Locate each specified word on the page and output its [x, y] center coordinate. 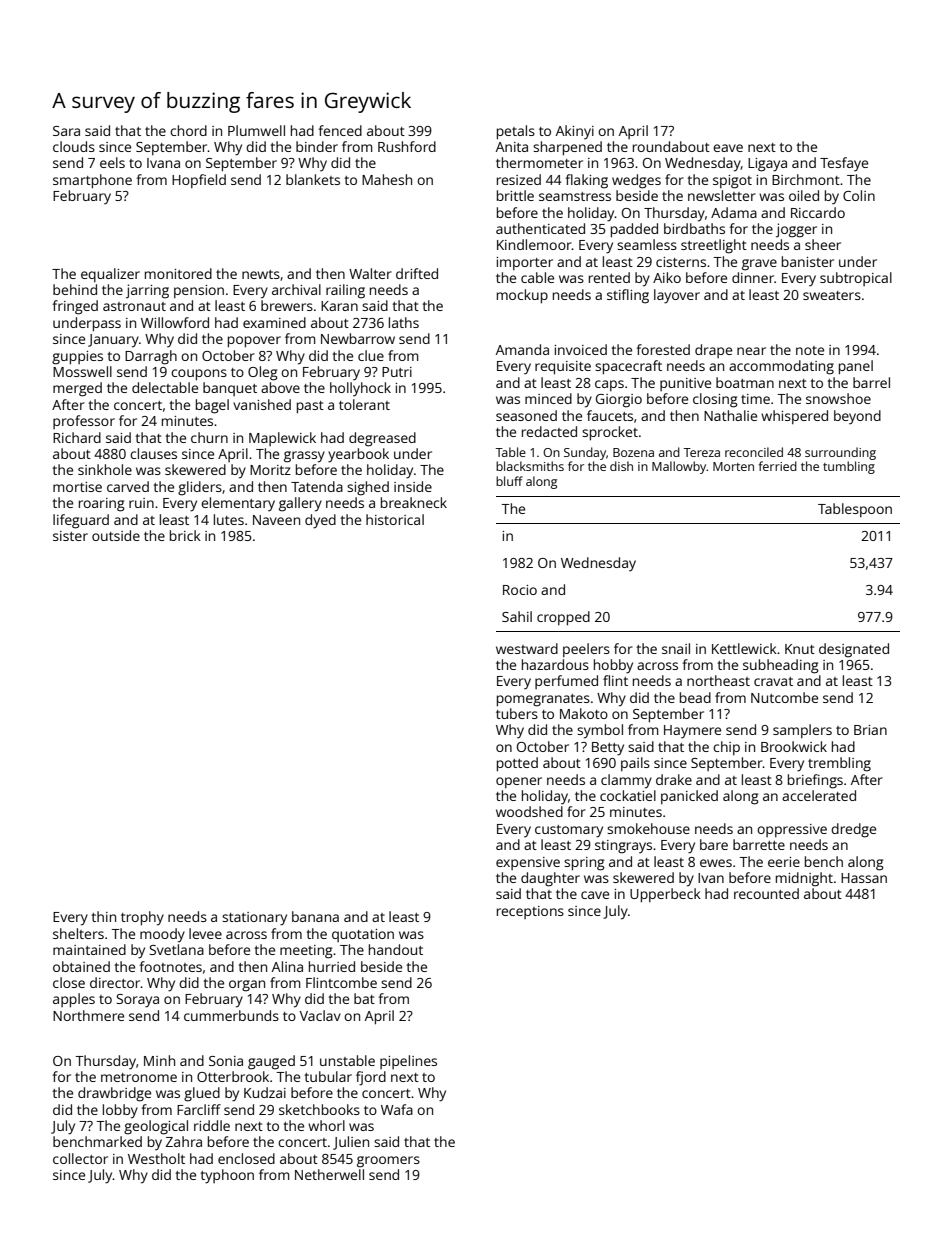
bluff [509, 481]
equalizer [110, 275]
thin [103, 916]
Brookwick [794, 746]
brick [185, 535]
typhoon [227, 1176]
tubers [517, 713]
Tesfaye [844, 164]
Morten [733, 466]
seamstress [575, 196]
